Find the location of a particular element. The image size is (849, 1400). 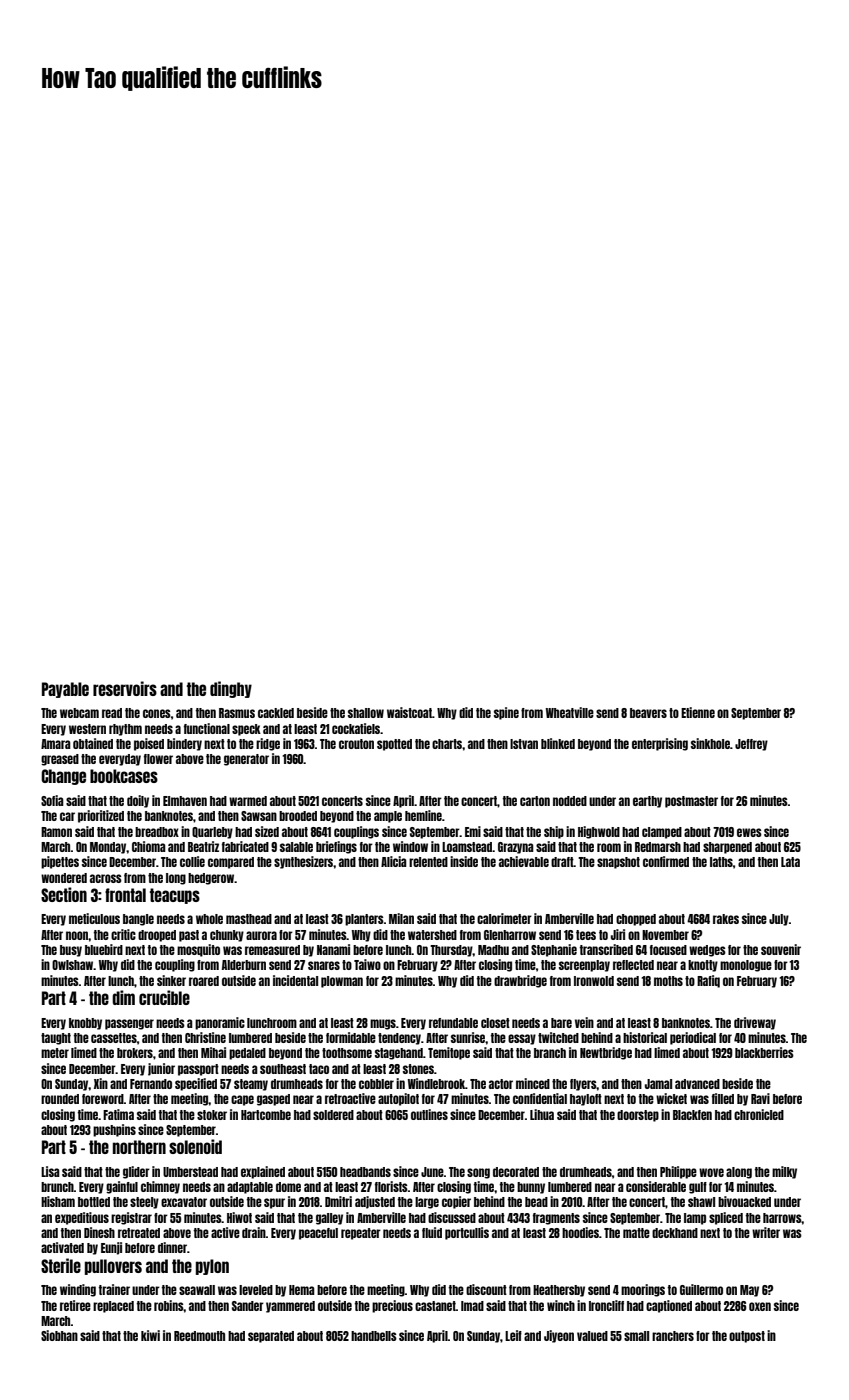

passenger is located at coordinates (129, 1024).
